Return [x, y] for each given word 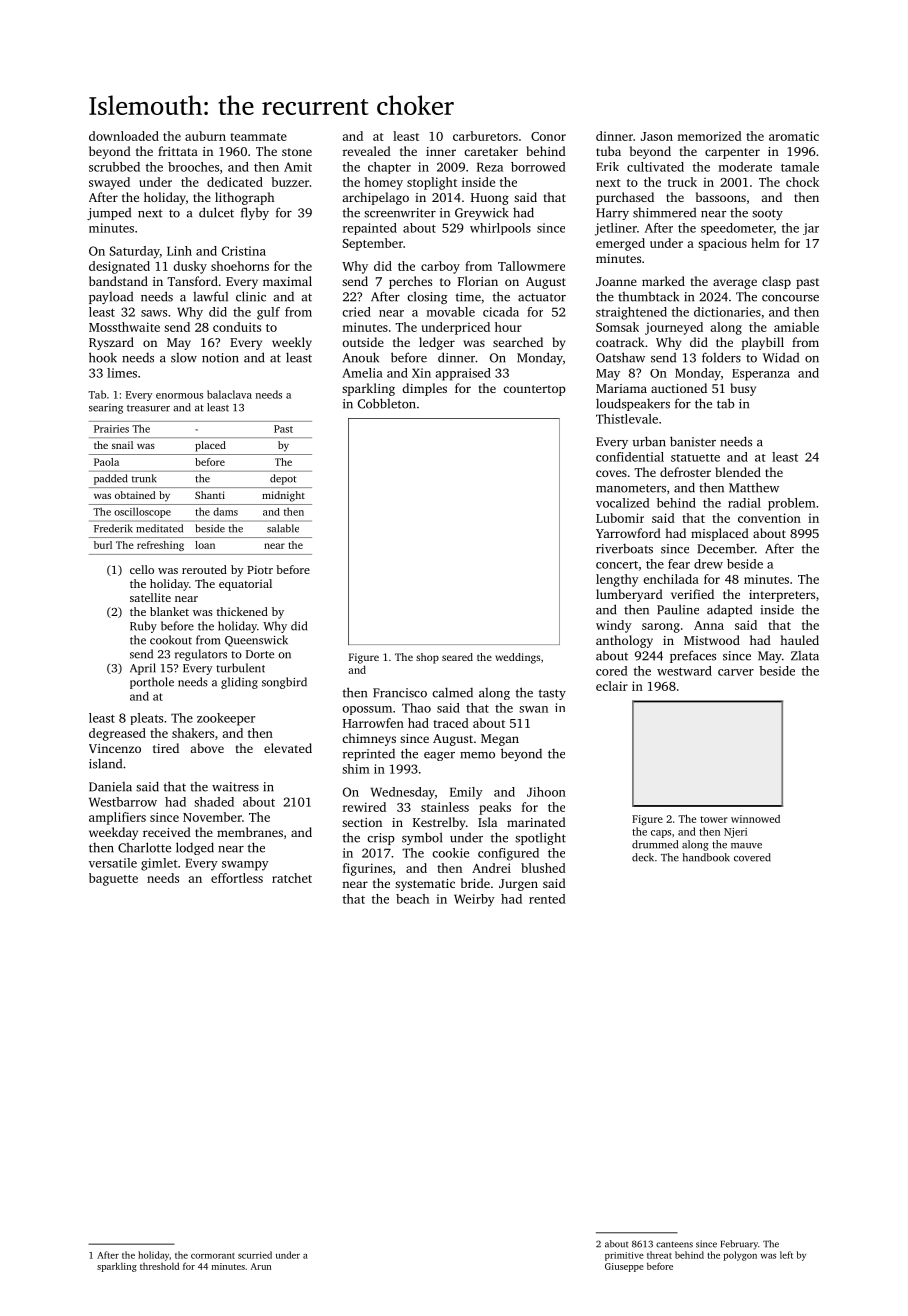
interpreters [782, 596]
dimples [425, 389]
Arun [261, 1266]
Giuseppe [624, 1267]
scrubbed [114, 167]
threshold [159, 1266]
